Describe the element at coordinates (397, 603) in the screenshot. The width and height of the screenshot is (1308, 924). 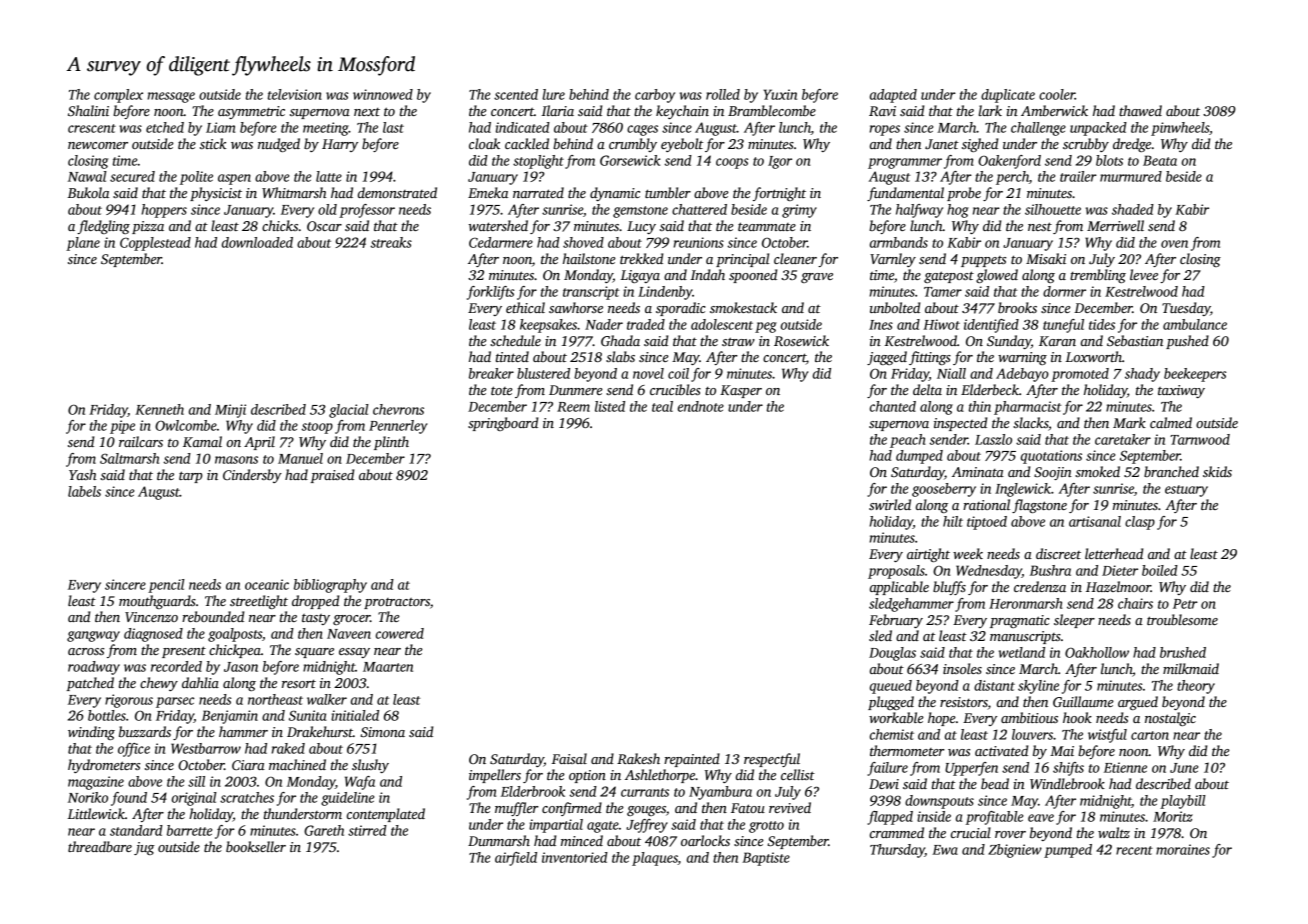
I see `protractors` at that location.
